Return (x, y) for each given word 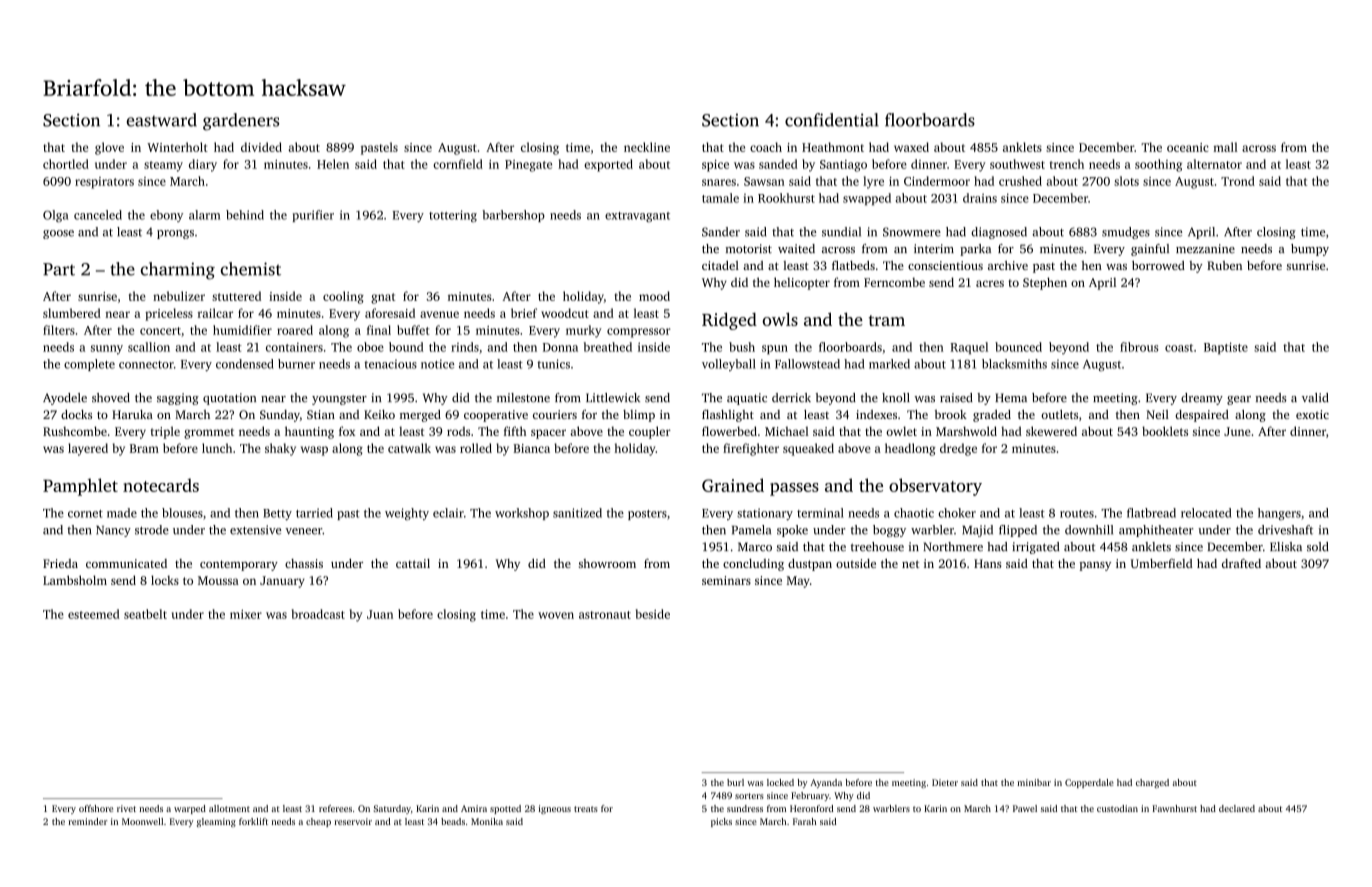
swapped (867, 199)
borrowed (1158, 265)
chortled (66, 164)
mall (1225, 147)
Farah (804, 821)
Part (59, 269)
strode (152, 530)
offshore (96, 808)
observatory (935, 487)
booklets (1165, 431)
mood (654, 296)
